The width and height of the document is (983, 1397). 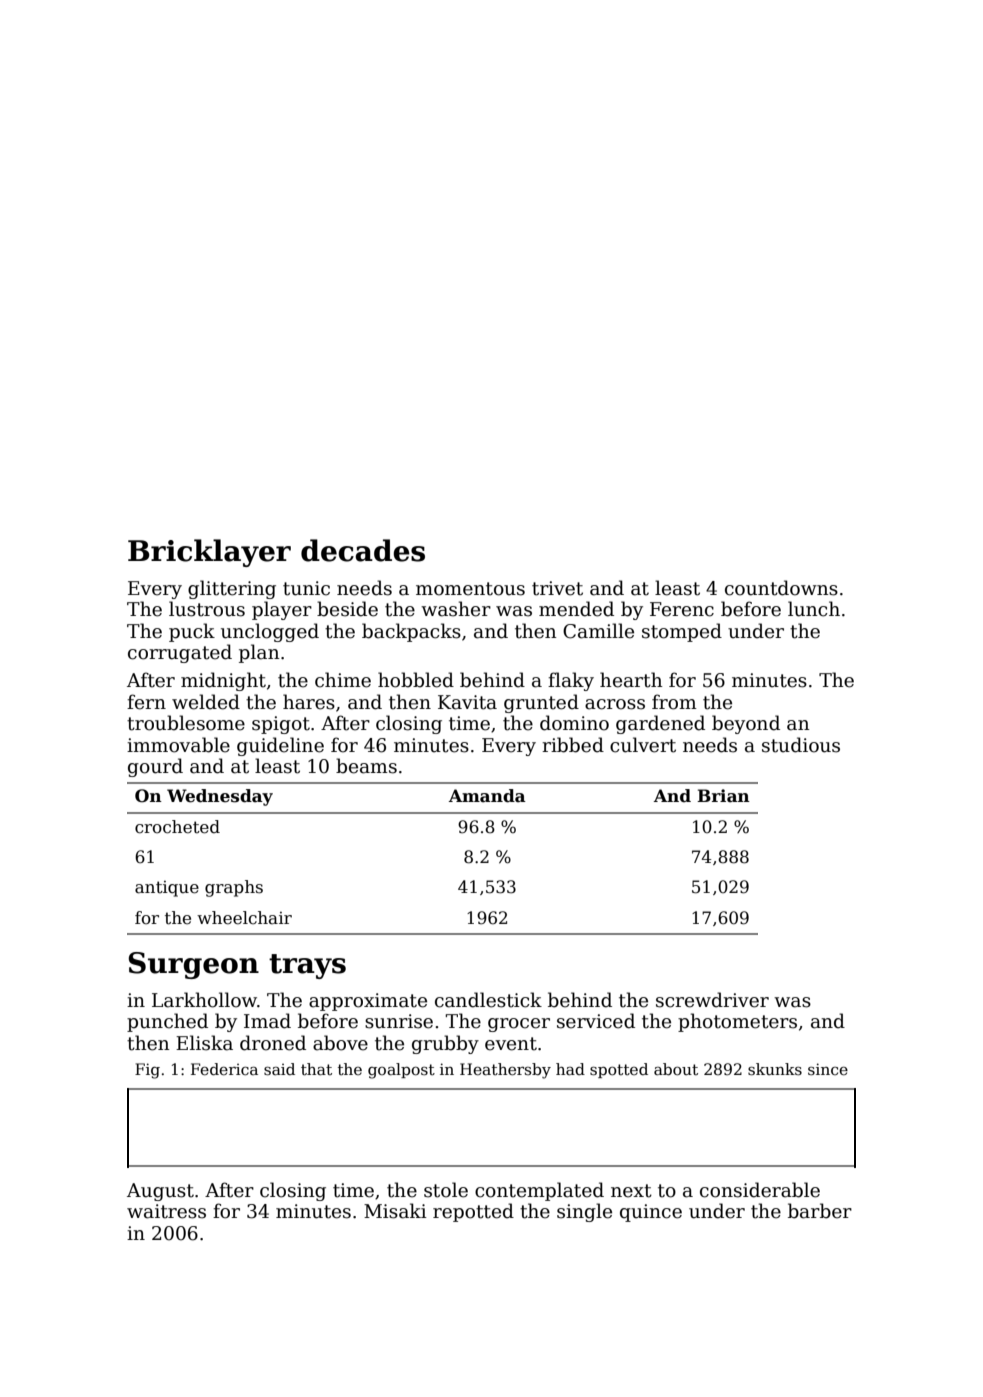 What do you see at coordinates (660, 724) in the document?
I see `gardened` at bounding box center [660, 724].
